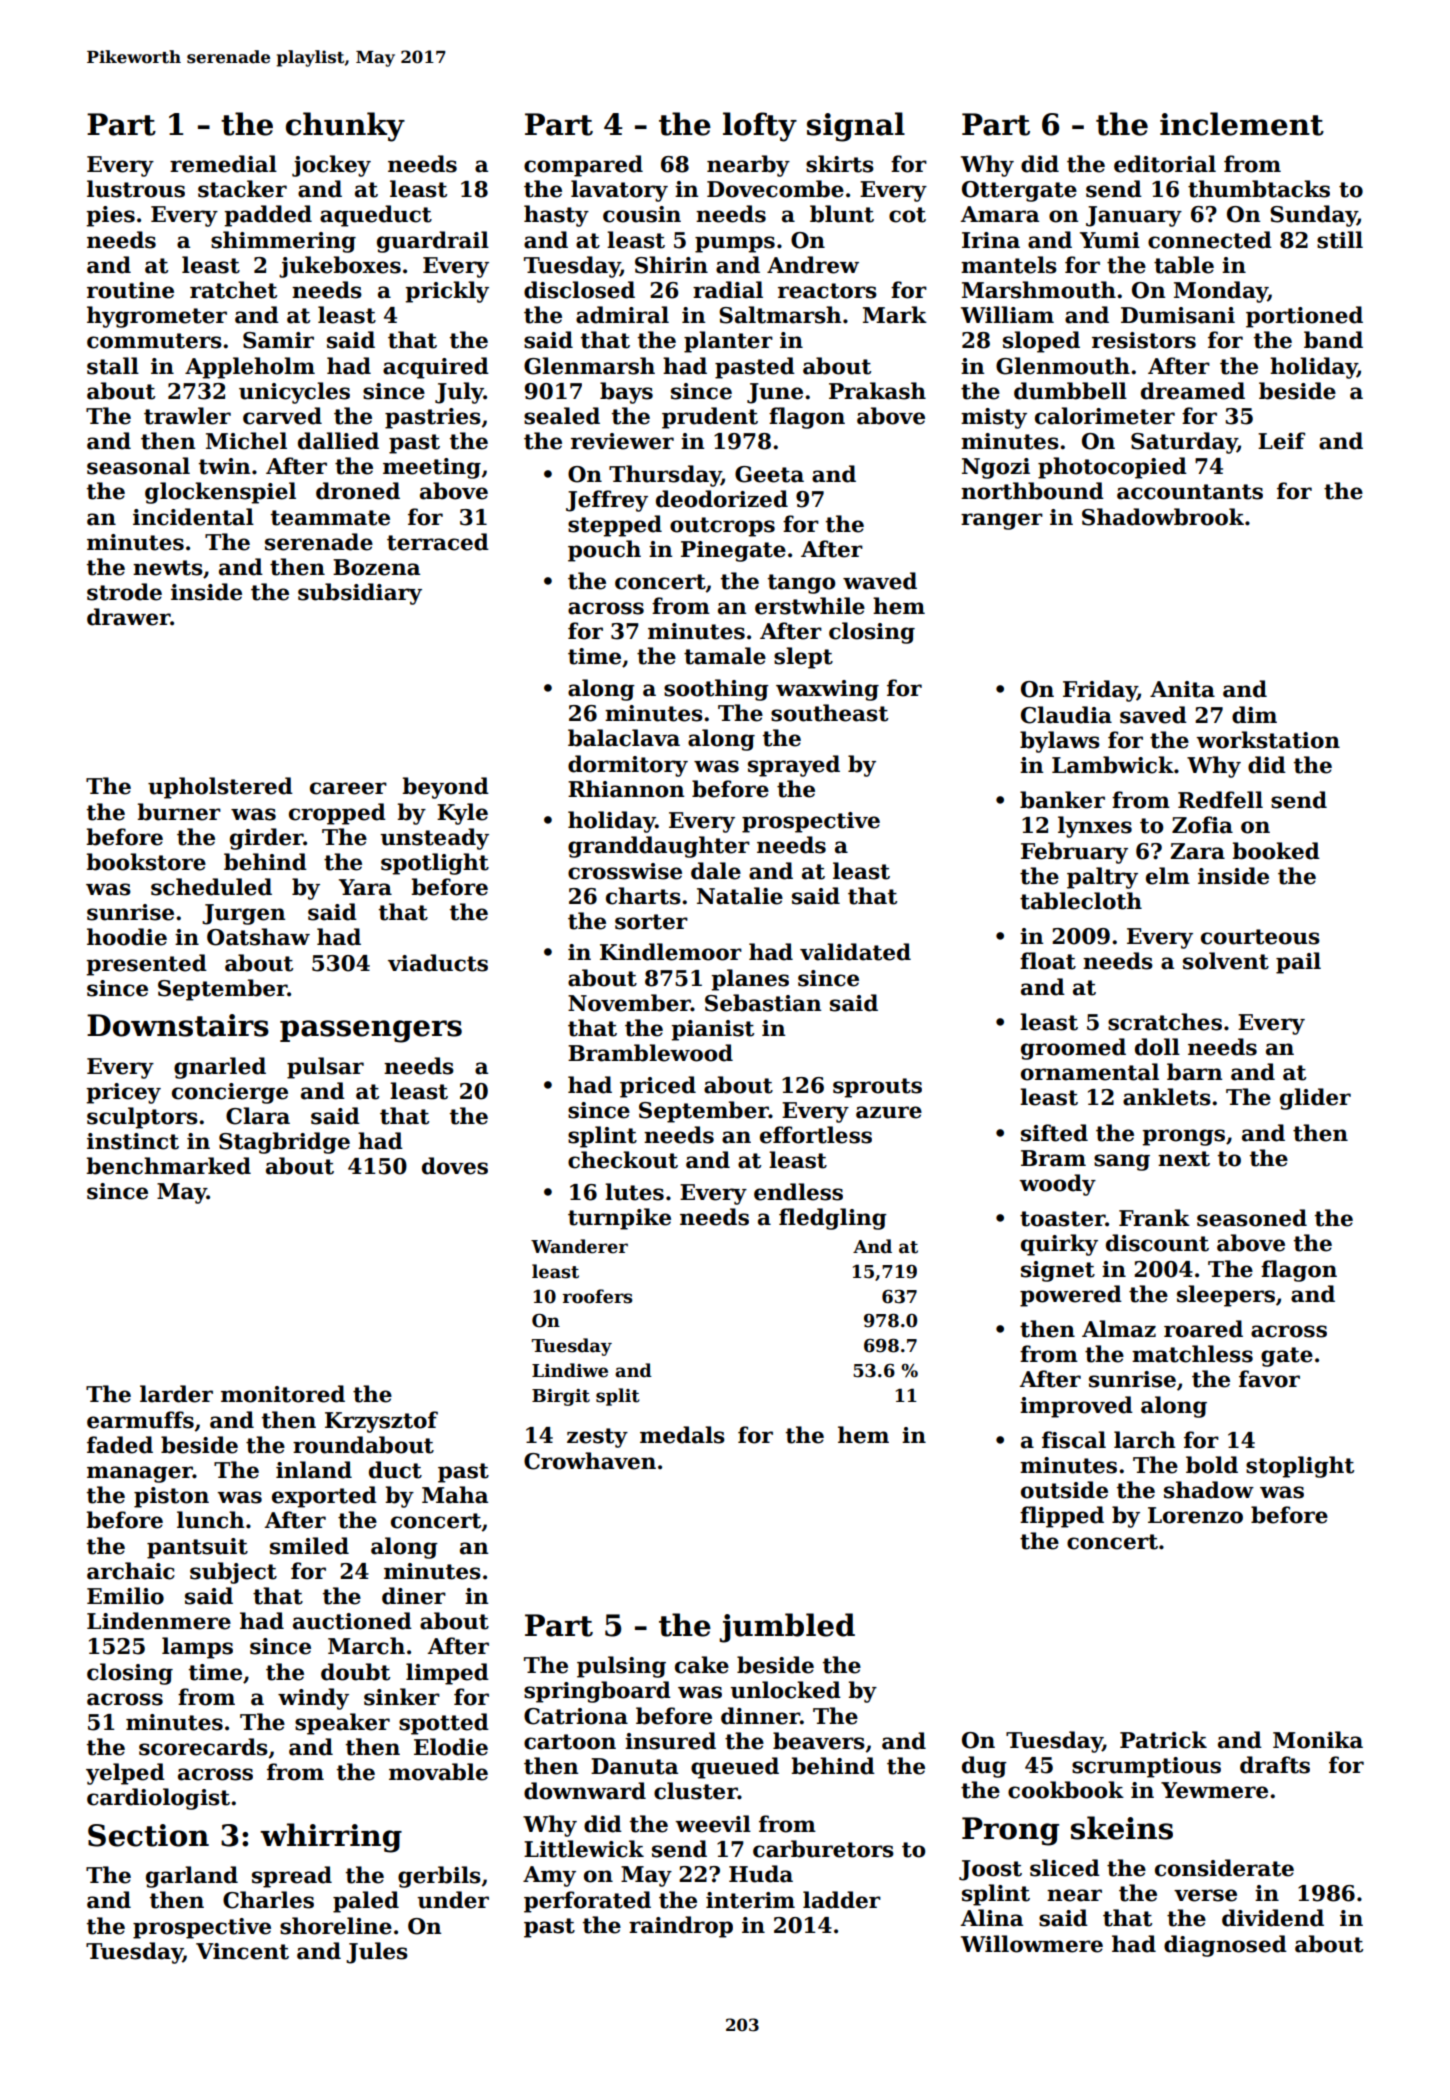 This screenshot has width=1450, height=2100. What do you see at coordinates (1242, 124) in the screenshot?
I see `inclement` at bounding box center [1242, 124].
